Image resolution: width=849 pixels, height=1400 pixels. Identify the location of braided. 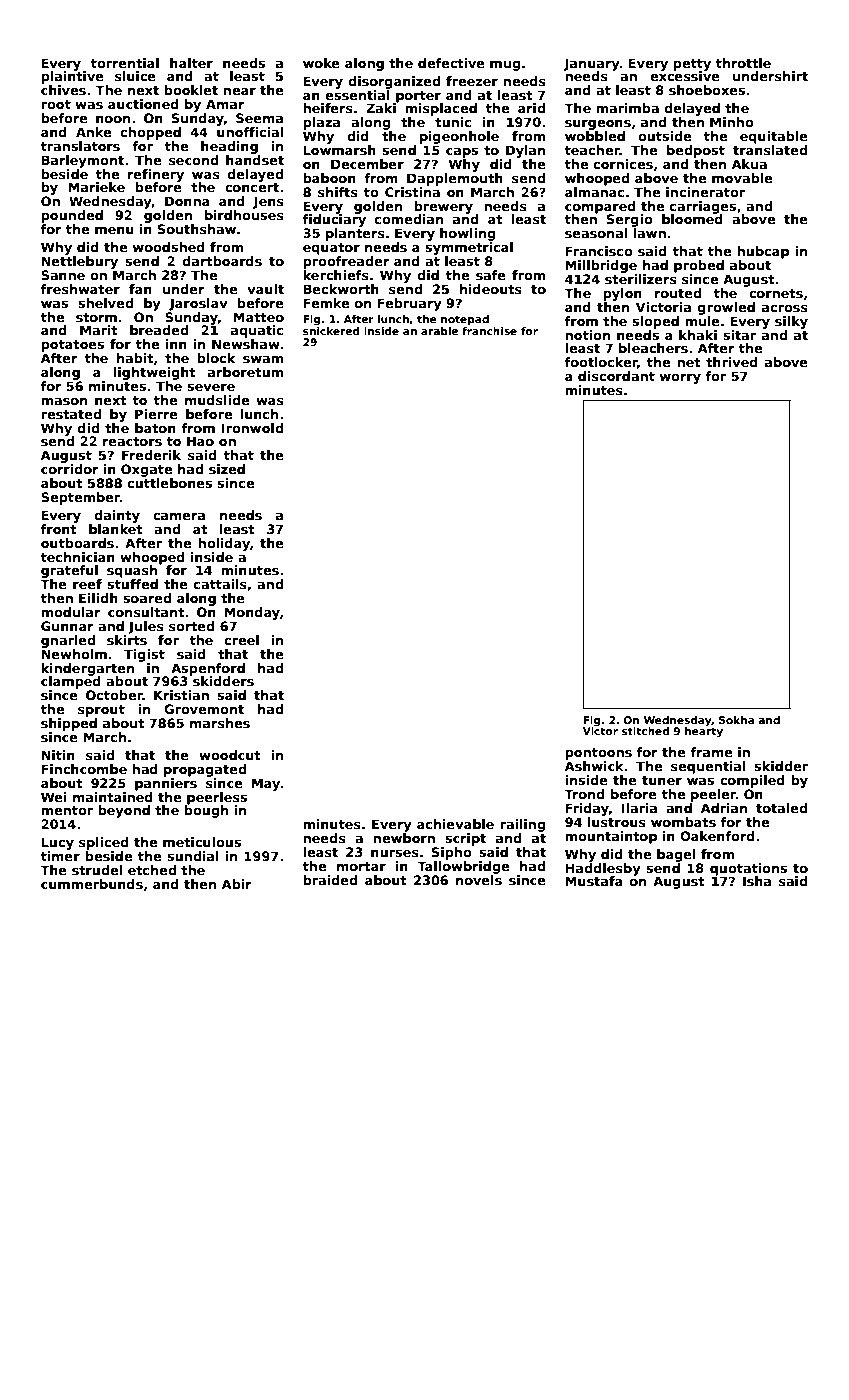
(330, 880).
